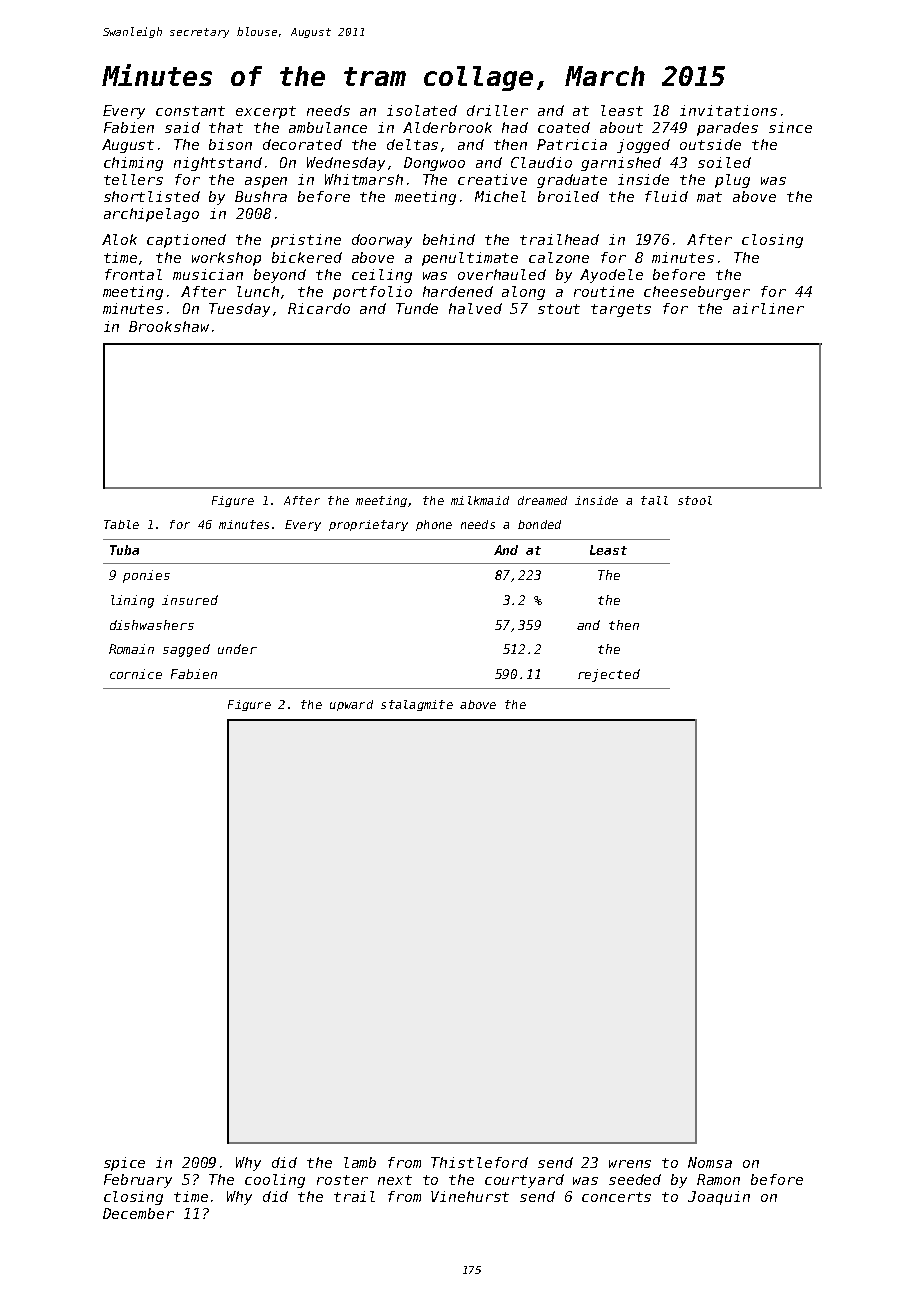  Describe the element at coordinates (275, 1181) in the image. I see `cooling` at that location.
